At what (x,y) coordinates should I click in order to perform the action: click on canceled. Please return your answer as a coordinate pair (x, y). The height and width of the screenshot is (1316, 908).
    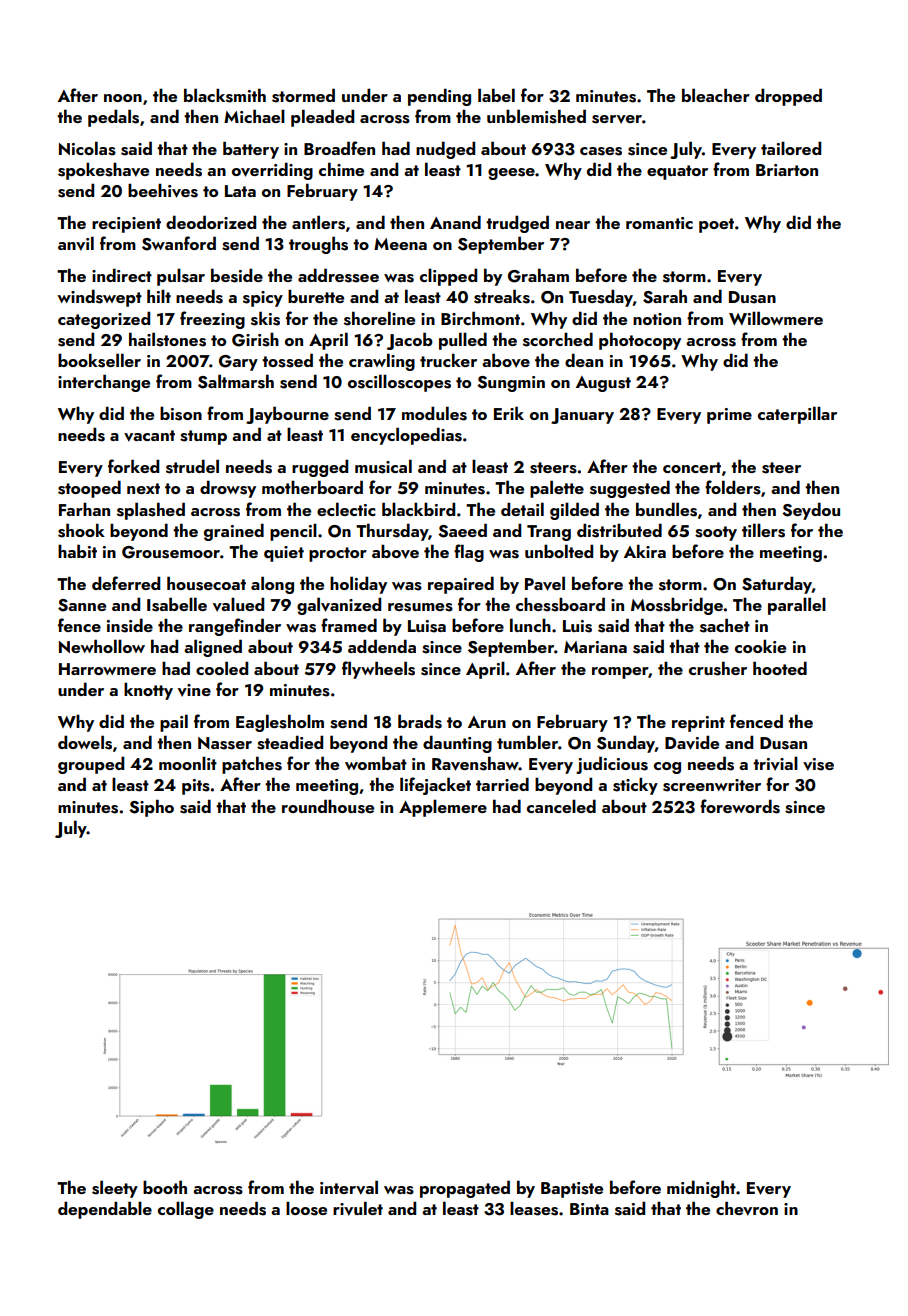
    Looking at the image, I should click on (561, 806).
